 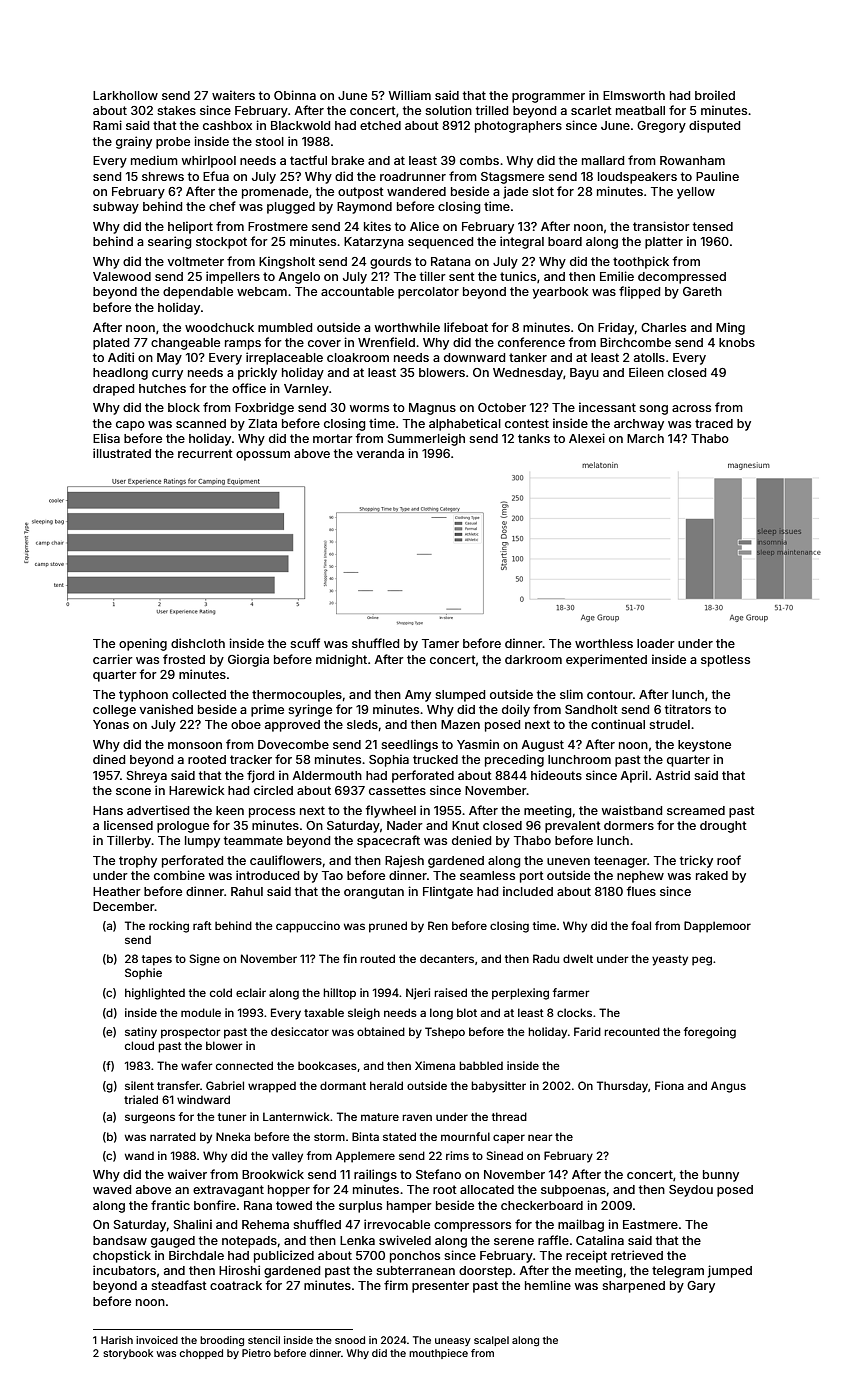 I want to click on Obinna, so click(x=295, y=95).
